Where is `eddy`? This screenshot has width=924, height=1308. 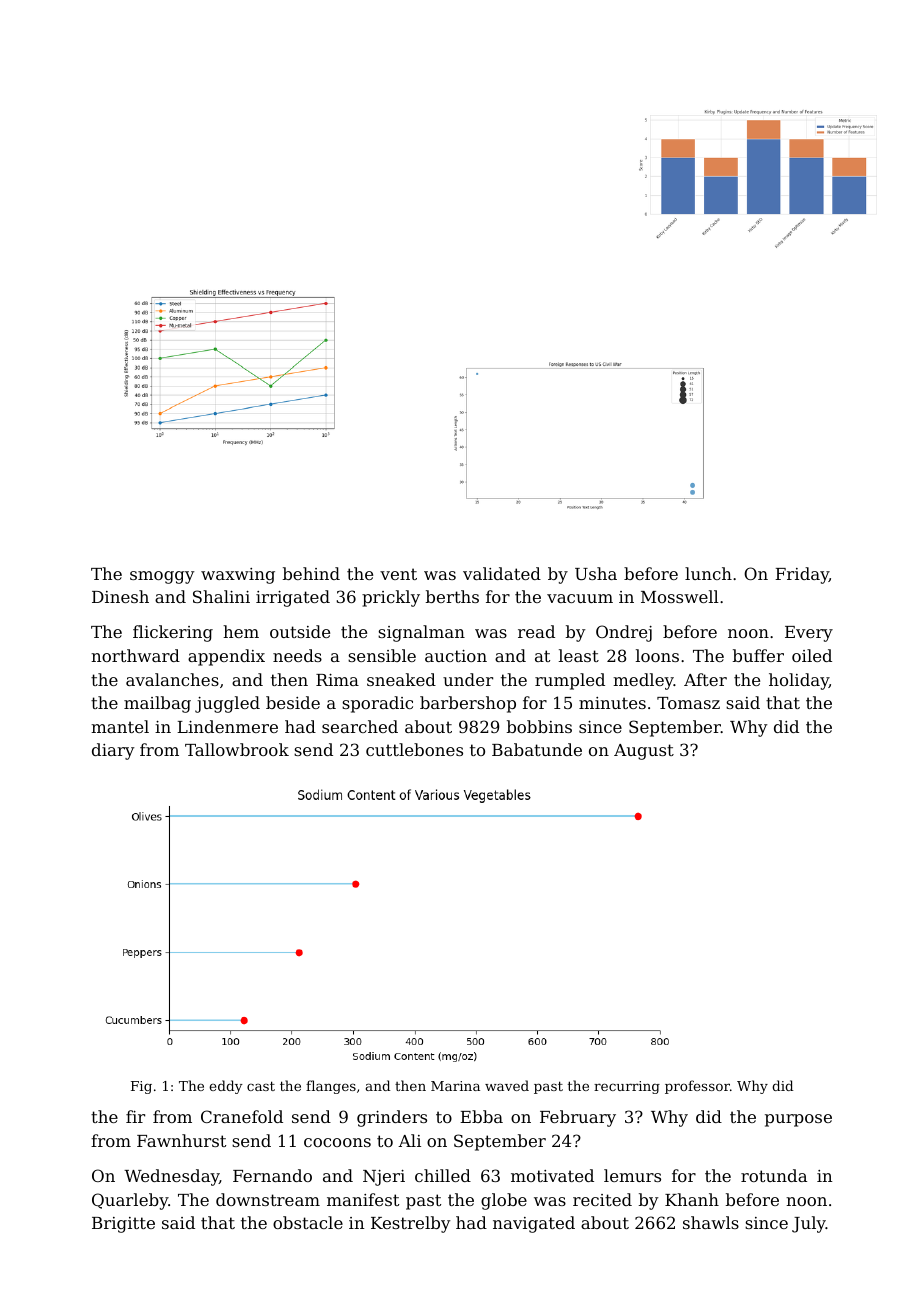
eddy is located at coordinates (226, 1087).
